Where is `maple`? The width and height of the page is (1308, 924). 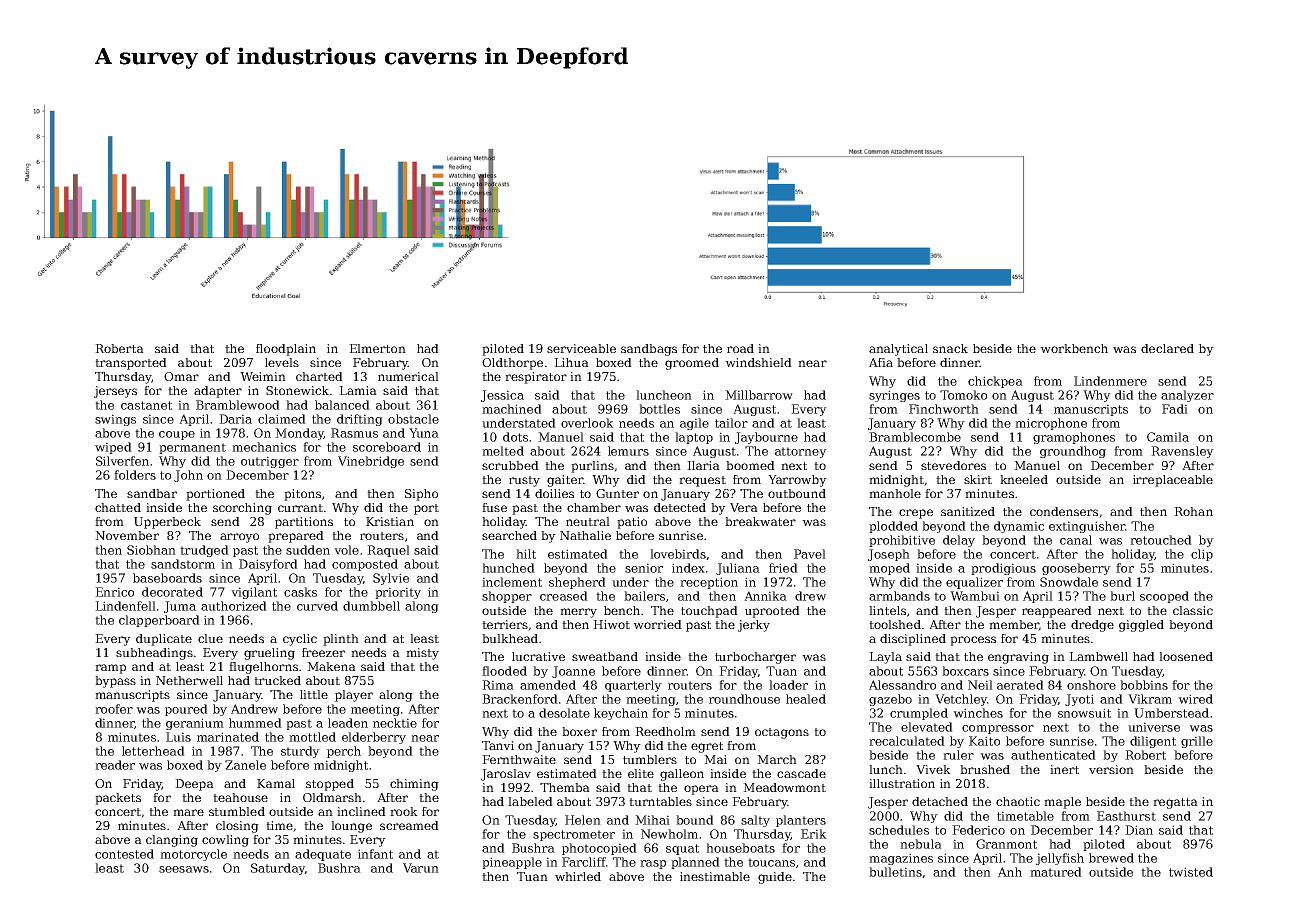 maple is located at coordinates (1062, 803).
